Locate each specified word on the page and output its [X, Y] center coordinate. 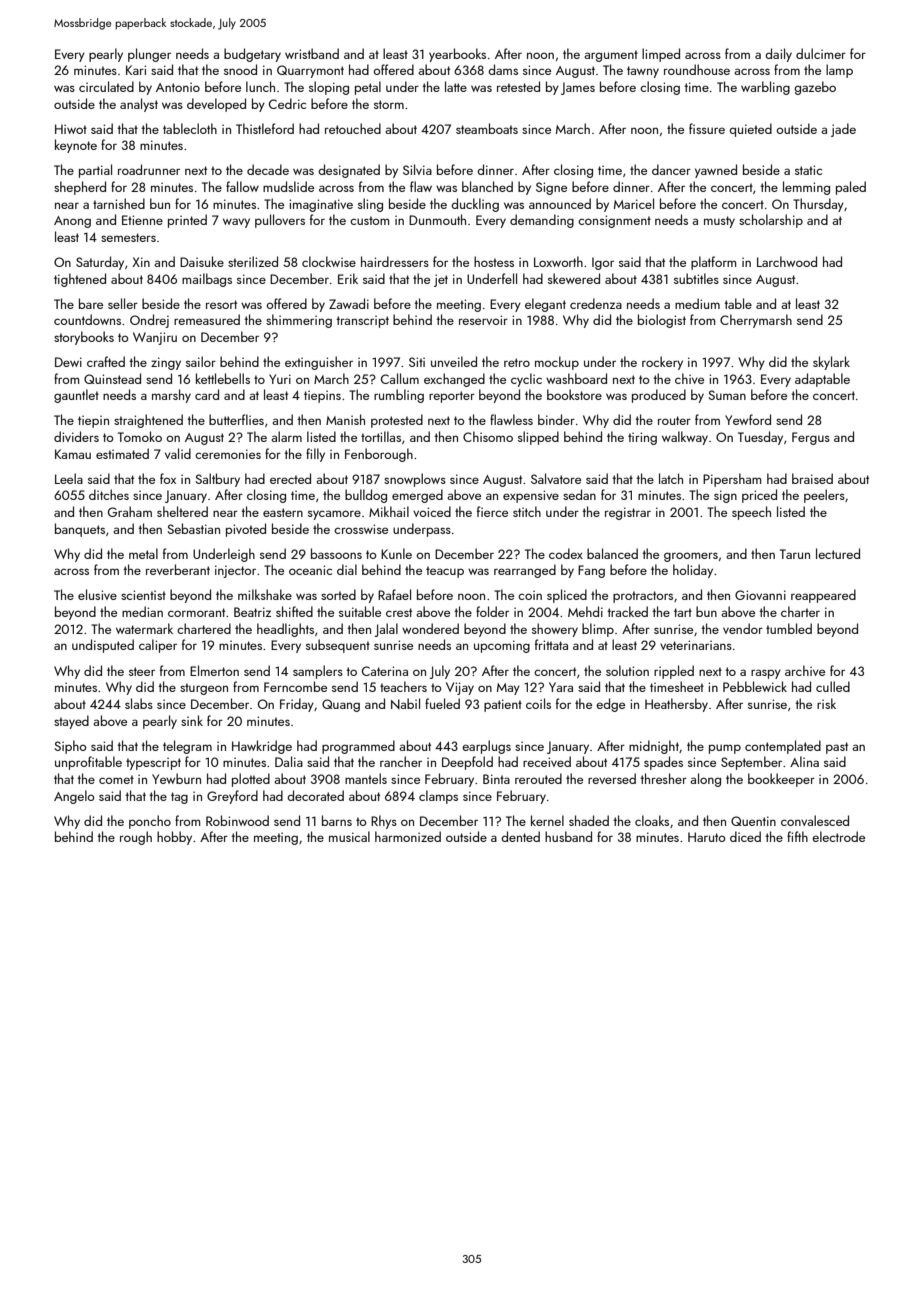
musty [719, 222]
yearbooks [457, 55]
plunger [149, 55]
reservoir [483, 320]
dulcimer [821, 53]
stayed [71, 722]
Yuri [280, 379]
